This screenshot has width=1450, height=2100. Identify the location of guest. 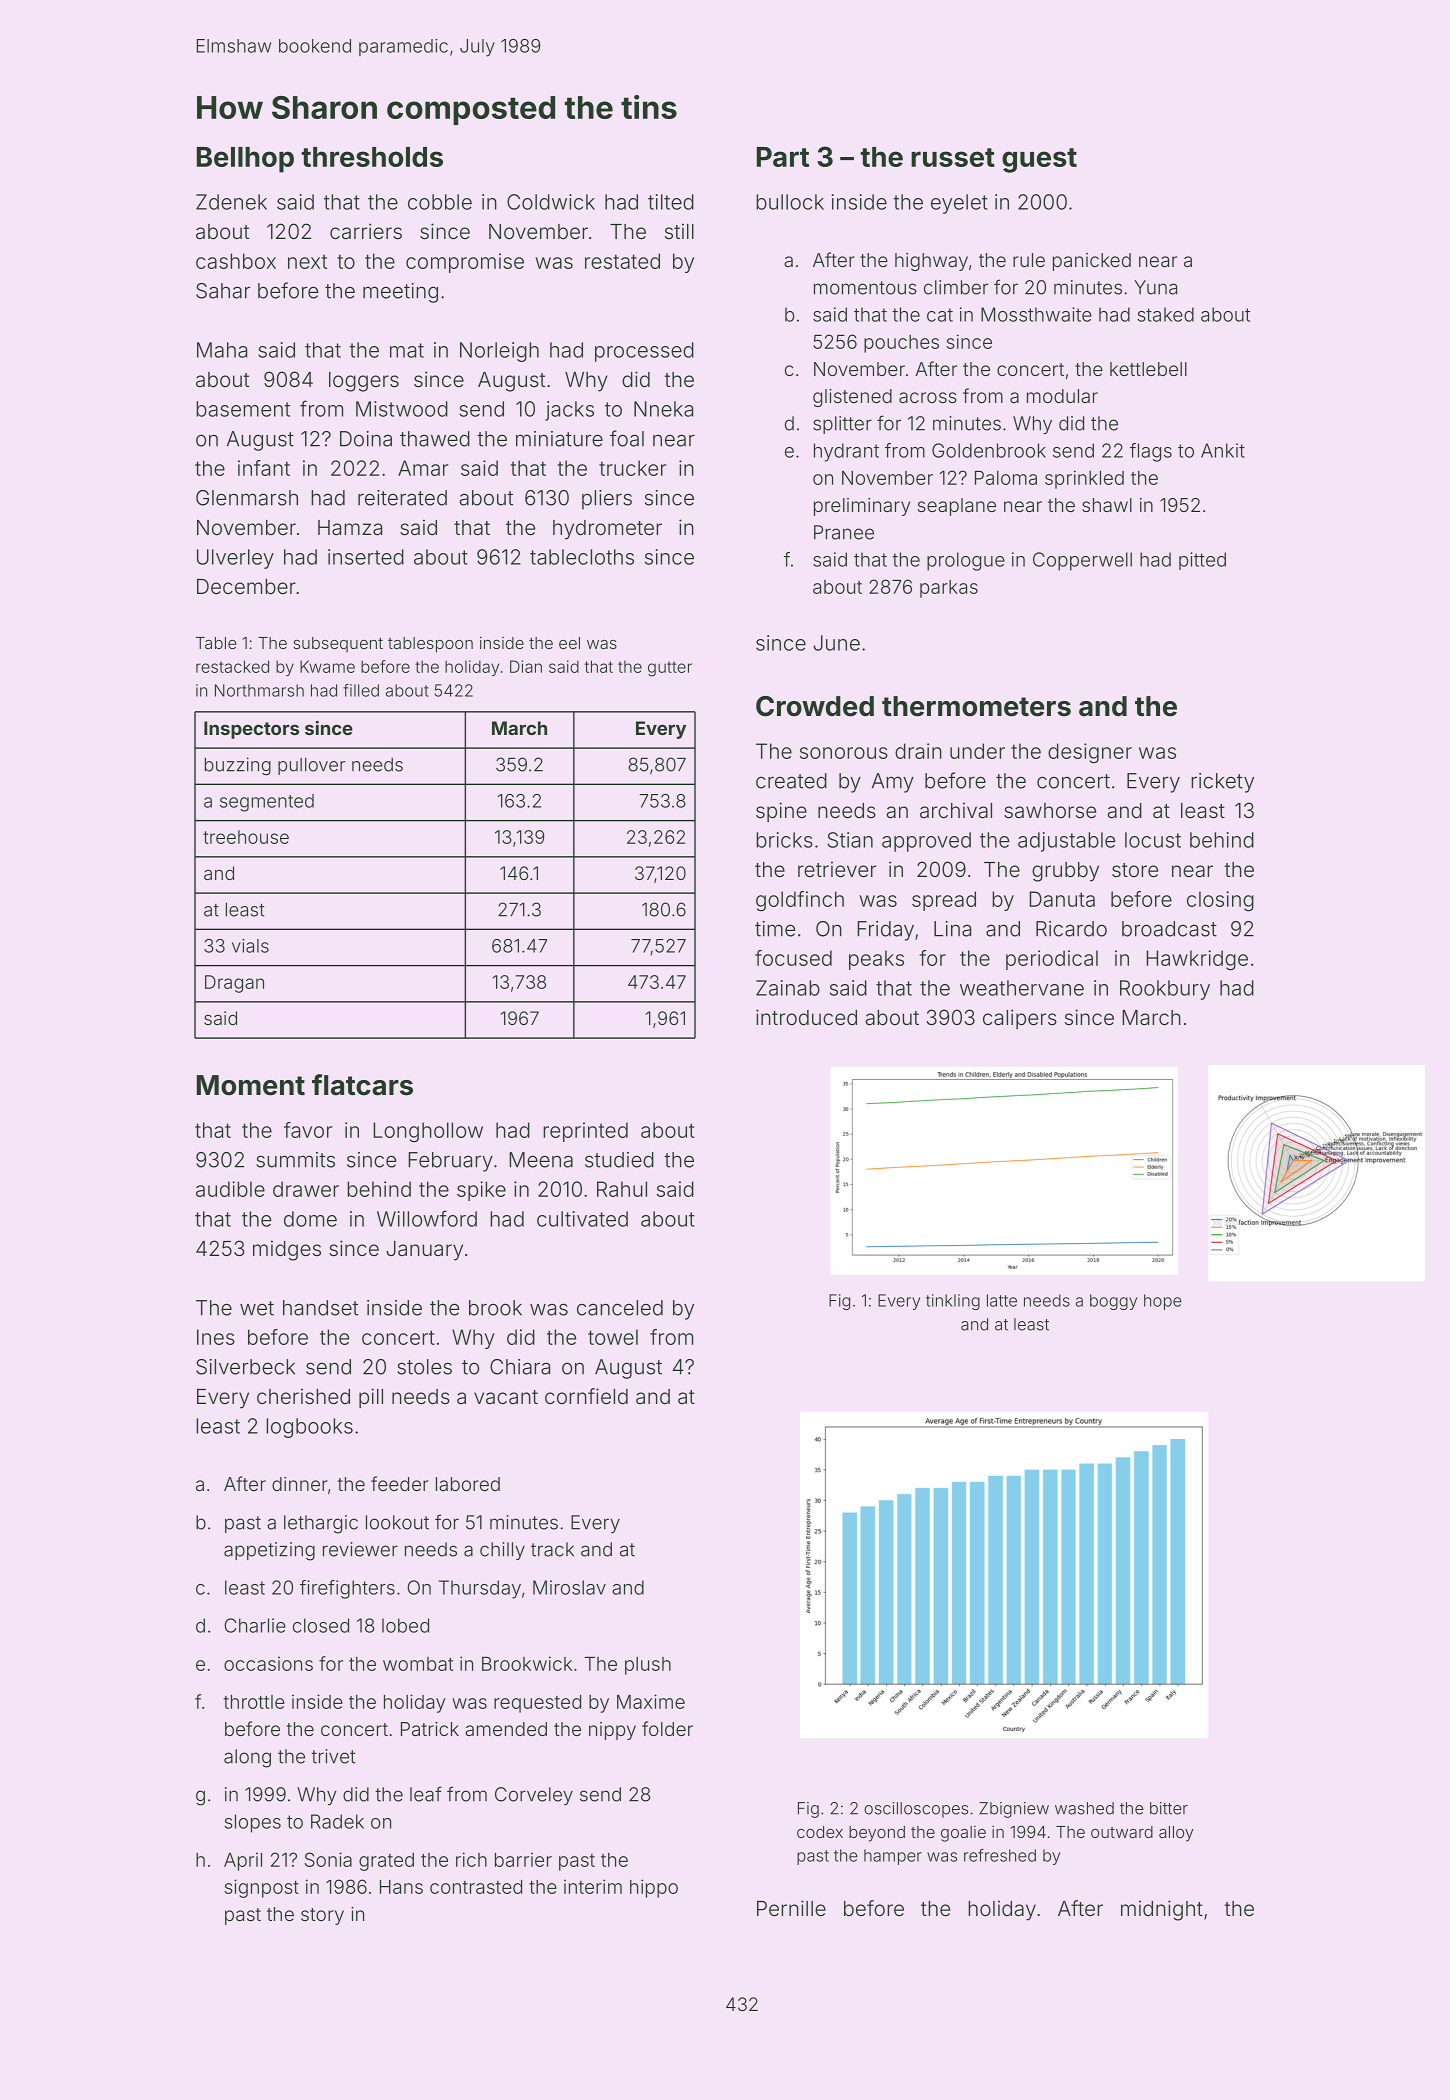
(1039, 160).
